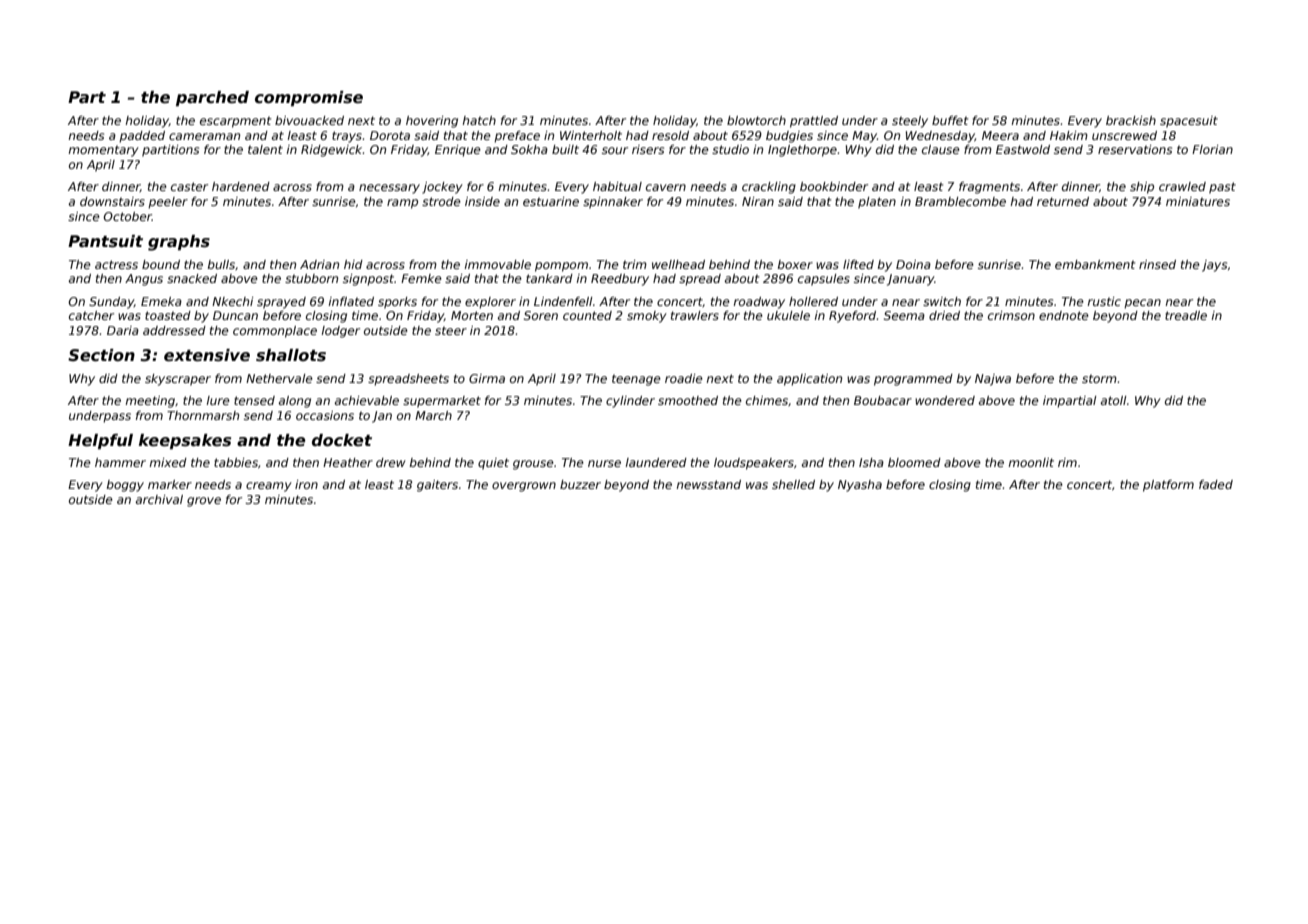 Image resolution: width=1308 pixels, height=924 pixels. What do you see at coordinates (678, 264) in the image?
I see `wellhead` at bounding box center [678, 264].
